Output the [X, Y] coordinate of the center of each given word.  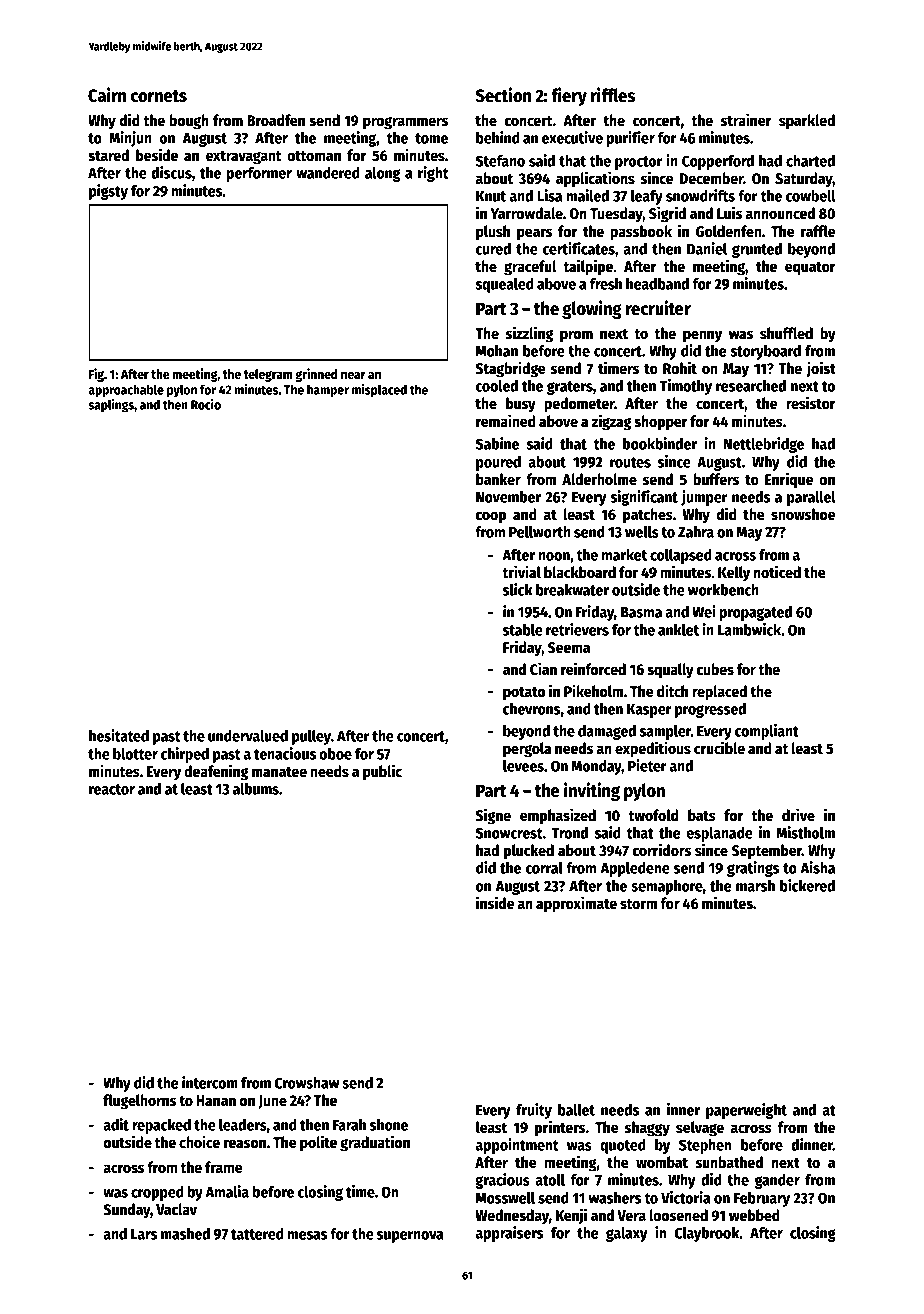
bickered [807, 885]
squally [670, 671]
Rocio [206, 404]
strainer [746, 119]
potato [524, 694]
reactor [112, 789]
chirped [185, 755]
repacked [161, 1126]
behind [498, 137]
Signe [493, 816]
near [353, 375]
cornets [159, 96]
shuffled [786, 333]
